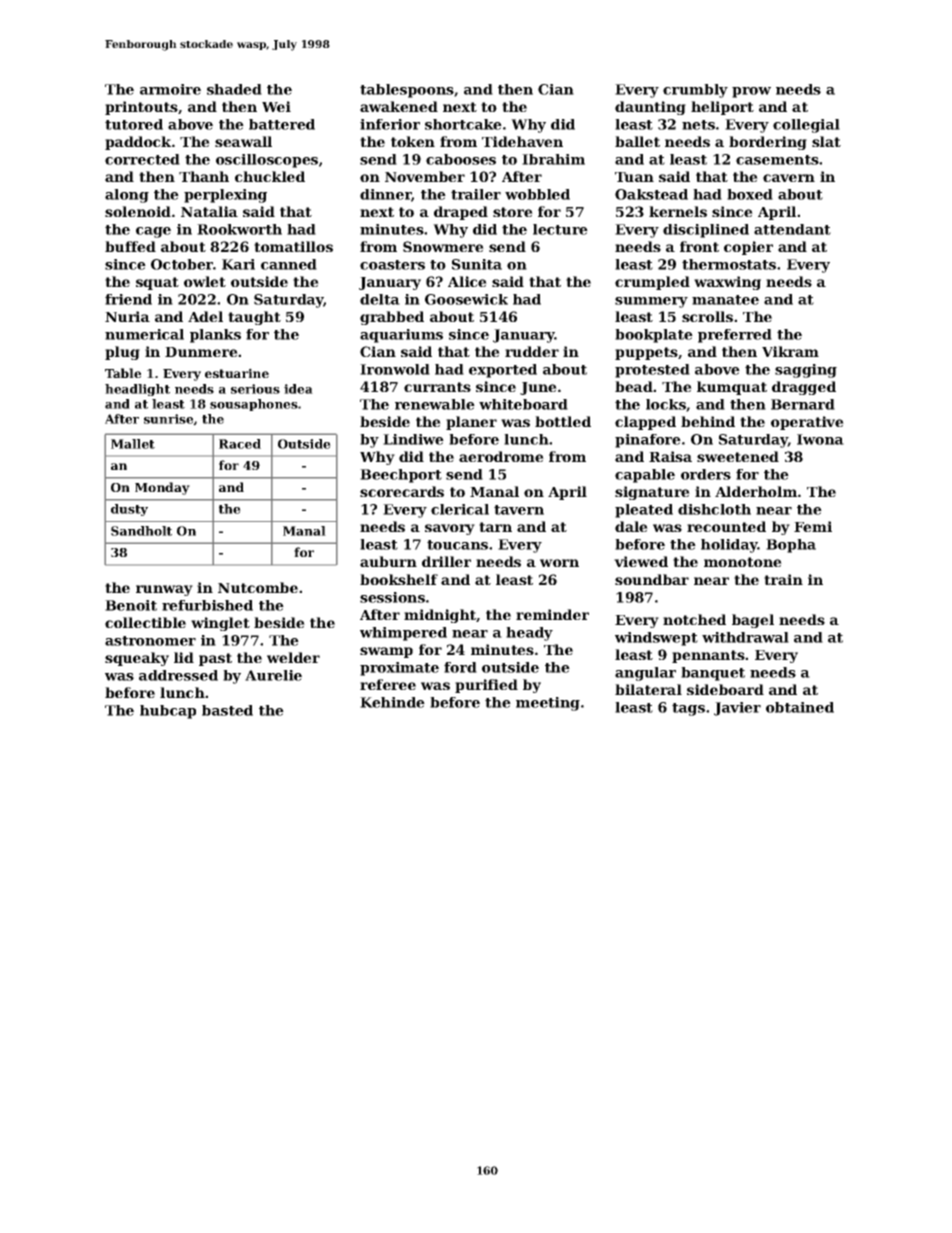 The width and height of the screenshot is (952, 1233). What do you see at coordinates (128, 299) in the screenshot?
I see `friend` at bounding box center [128, 299].
